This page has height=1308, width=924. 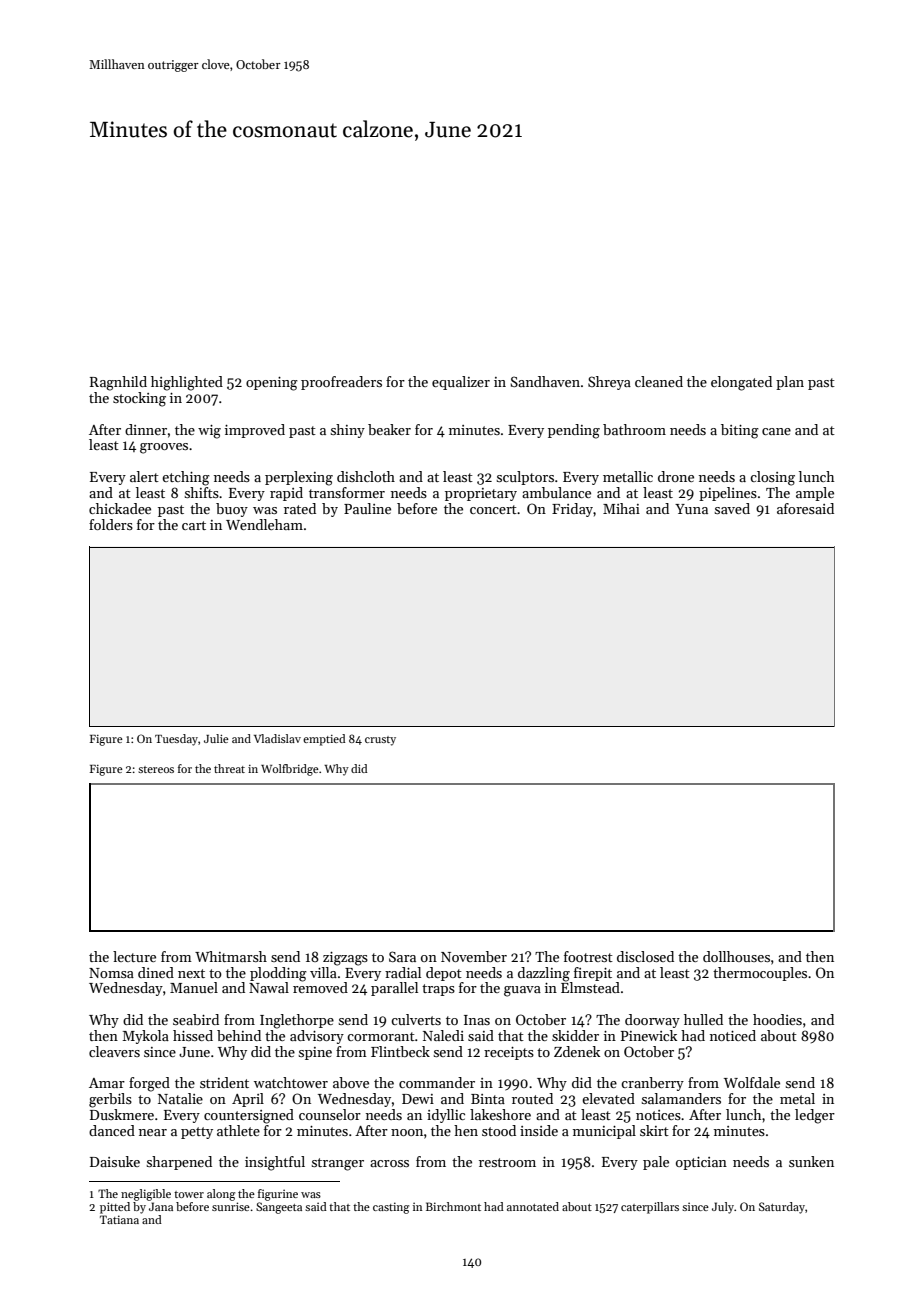 What do you see at coordinates (146, 1037) in the page?
I see `Mykola` at bounding box center [146, 1037].
